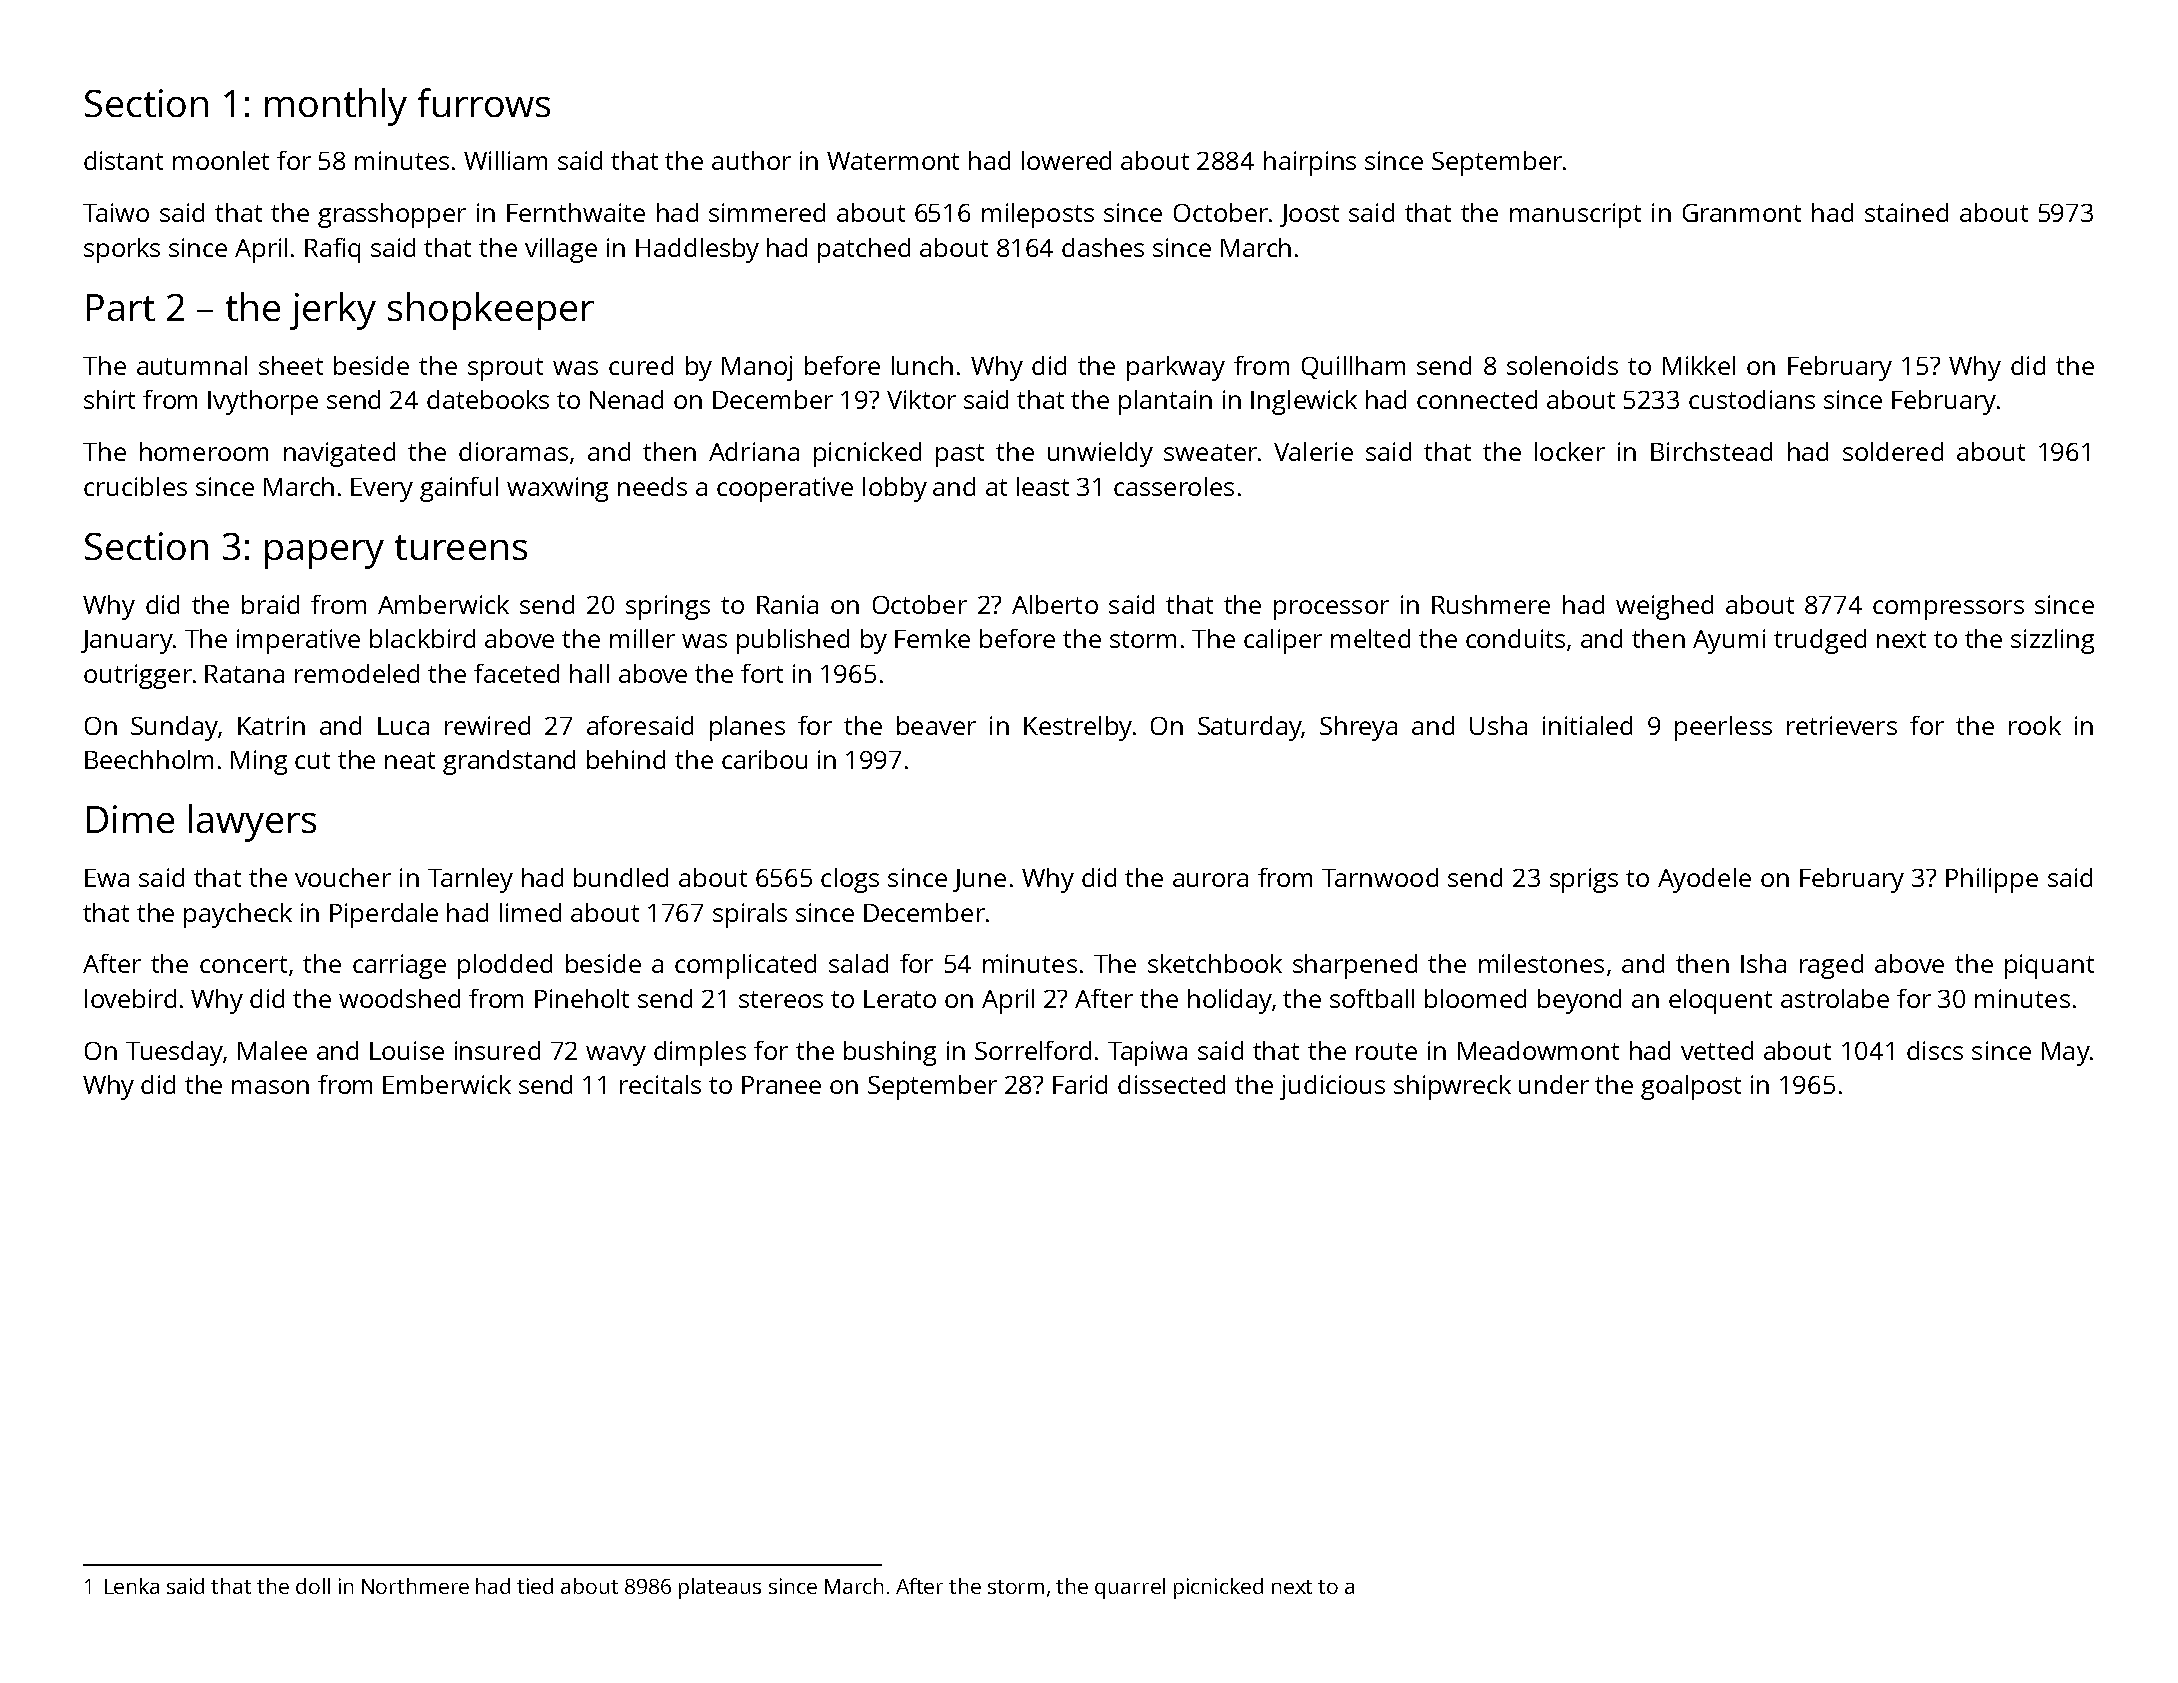 The width and height of the image is (2178, 1683). What do you see at coordinates (410, 760) in the image?
I see `neat` at bounding box center [410, 760].
